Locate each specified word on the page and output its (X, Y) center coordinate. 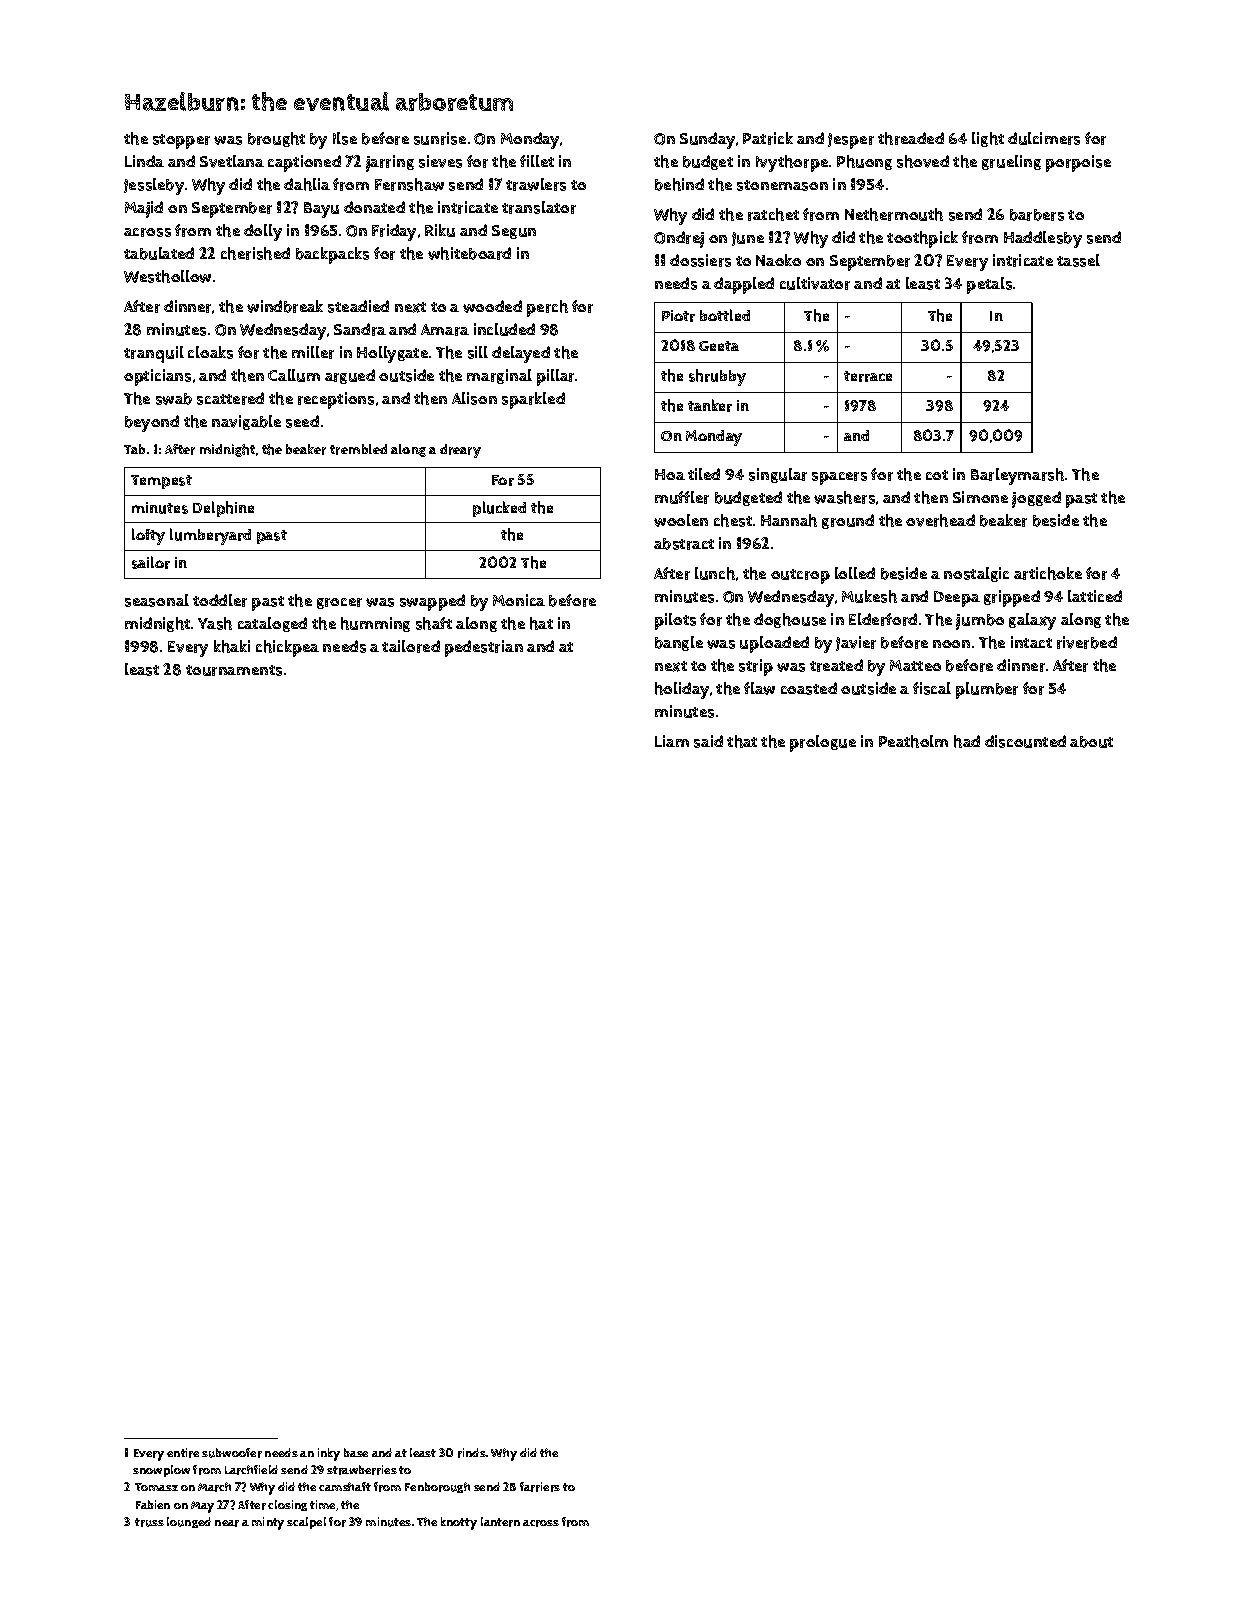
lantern (500, 1522)
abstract (684, 544)
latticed (1095, 596)
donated (374, 207)
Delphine (223, 509)
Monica (519, 600)
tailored (411, 646)
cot (937, 475)
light (988, 139)
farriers (540, 1487)
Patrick (768, 138)
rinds (472, 1453)
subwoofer (232, 1453)
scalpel (306, 1523)
